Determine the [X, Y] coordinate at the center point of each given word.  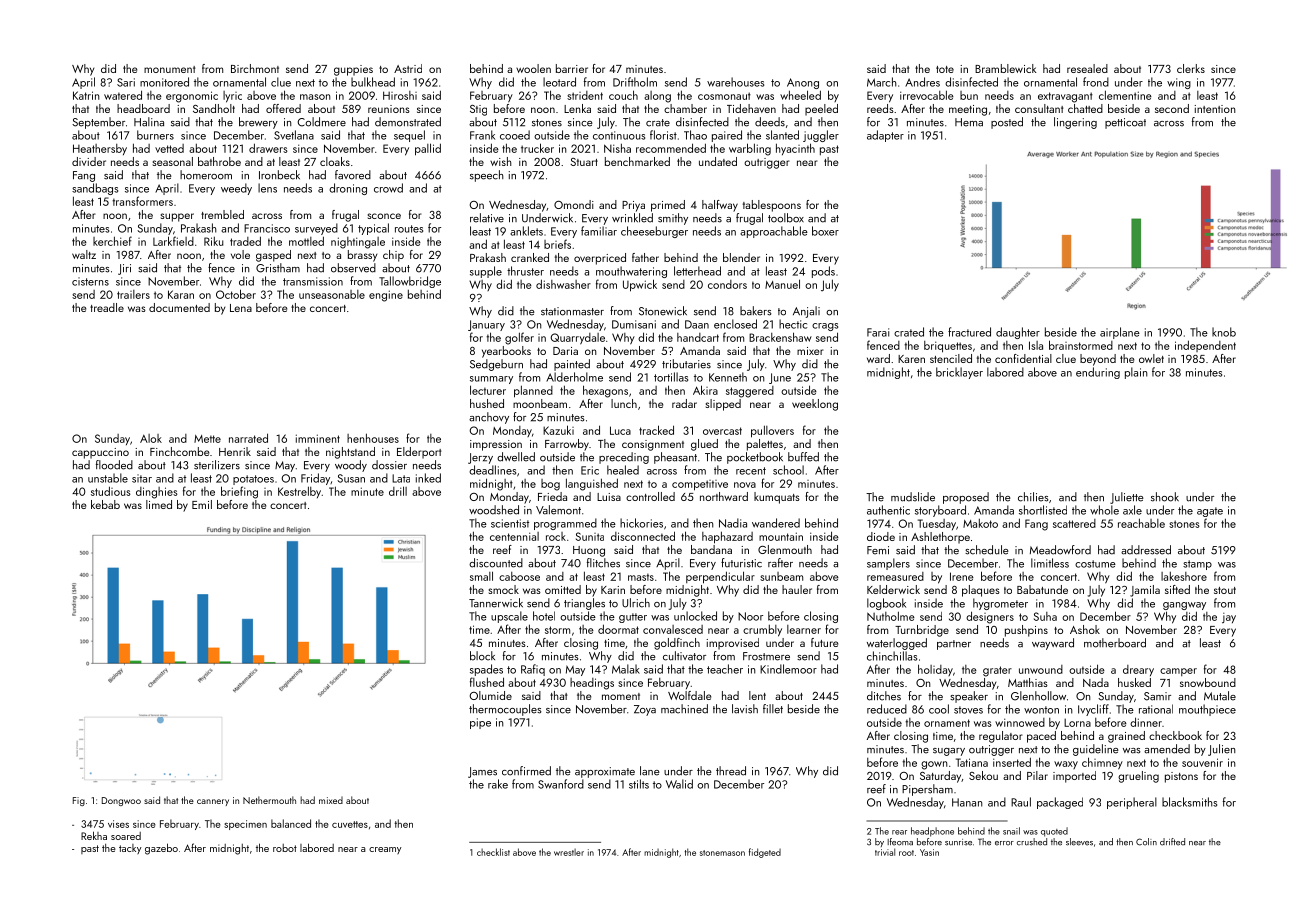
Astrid [408, 68]
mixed [331, 800]
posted [1007, 123]
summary [491, 380]
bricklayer [959, 373]
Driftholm [635, 82]
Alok [151, 438]
